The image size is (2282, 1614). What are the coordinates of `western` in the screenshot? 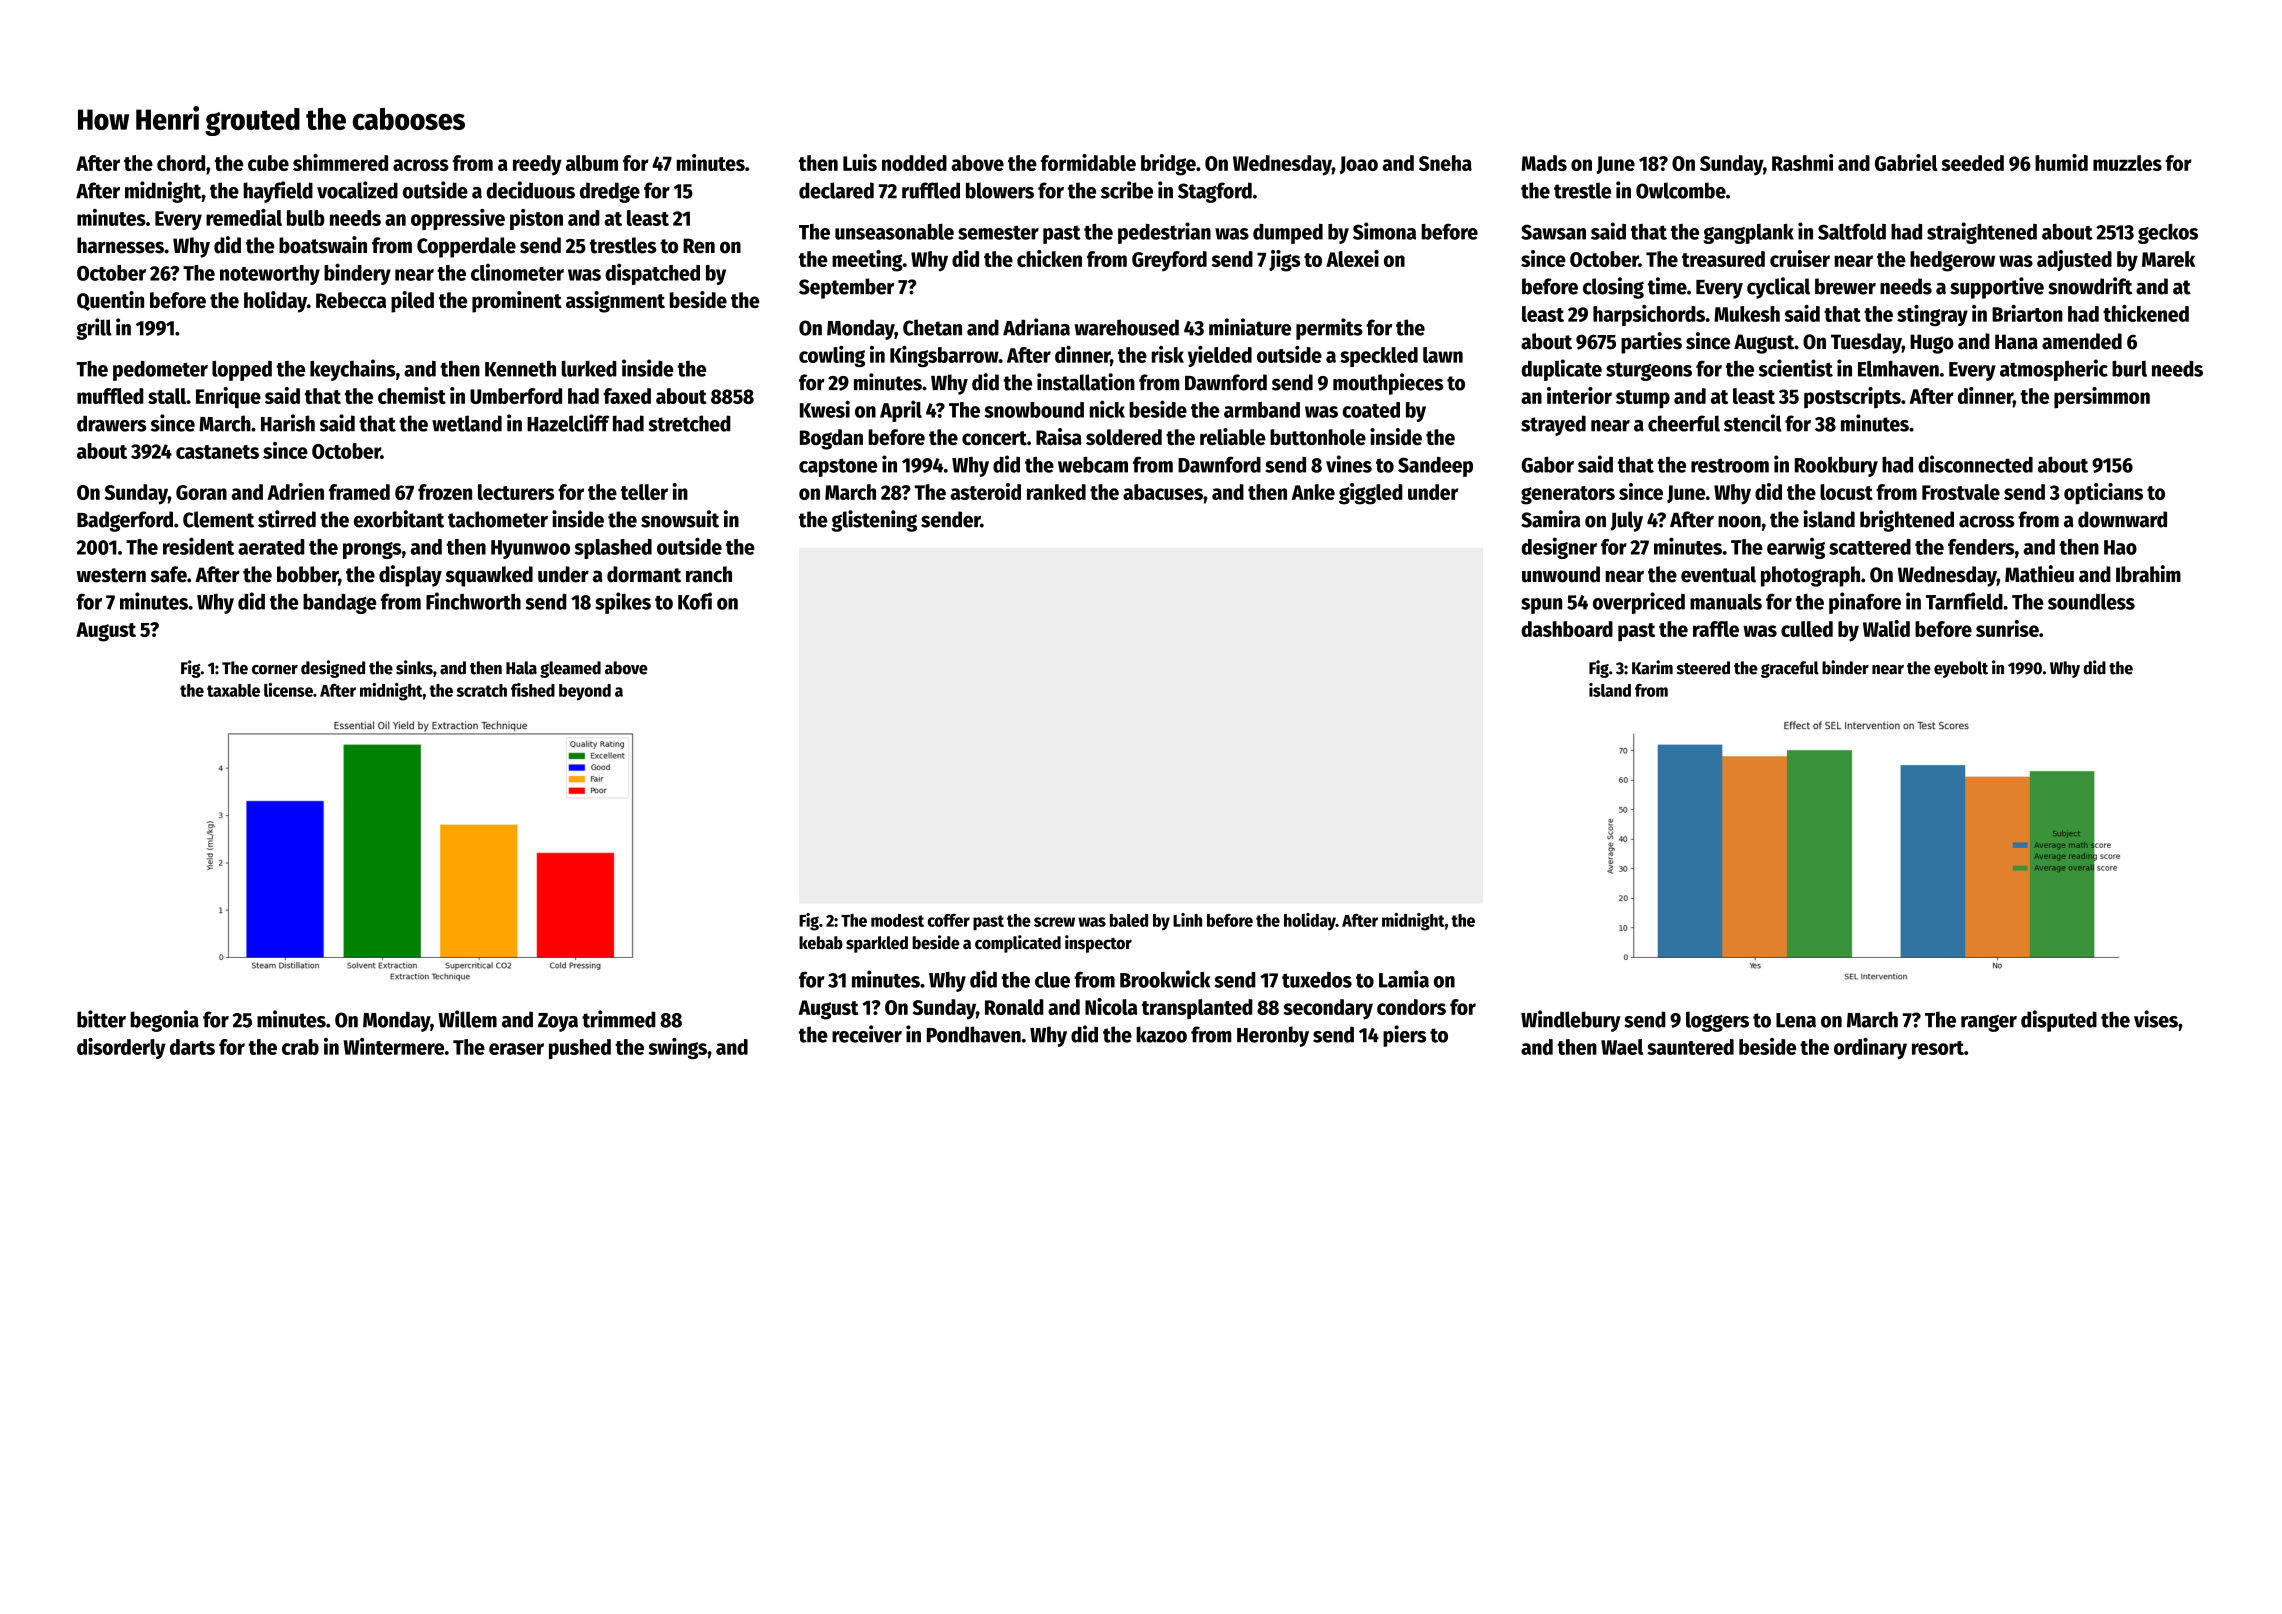 It's located at (111, 575).
